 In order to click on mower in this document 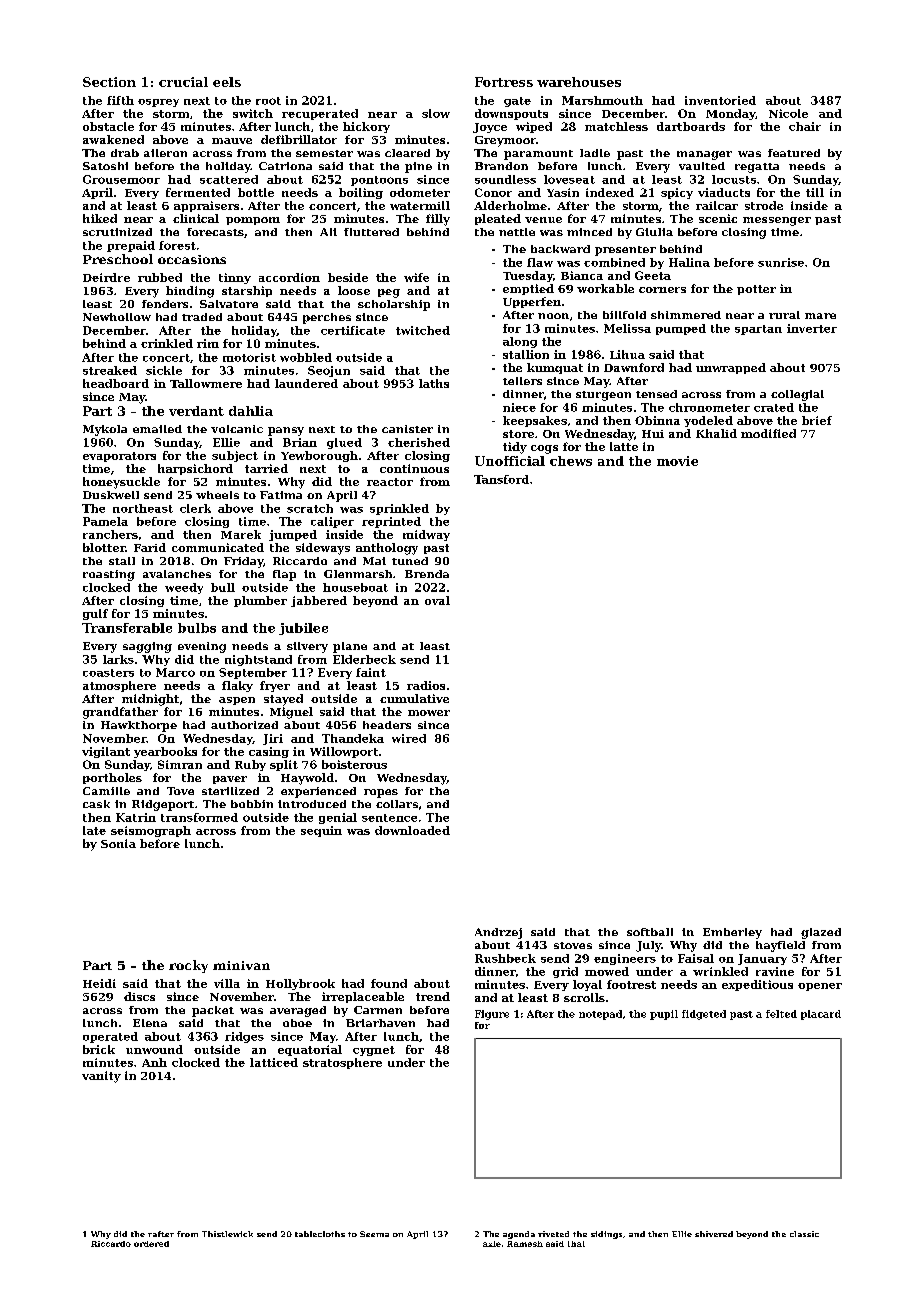, I will do `click(429, 713)`.
